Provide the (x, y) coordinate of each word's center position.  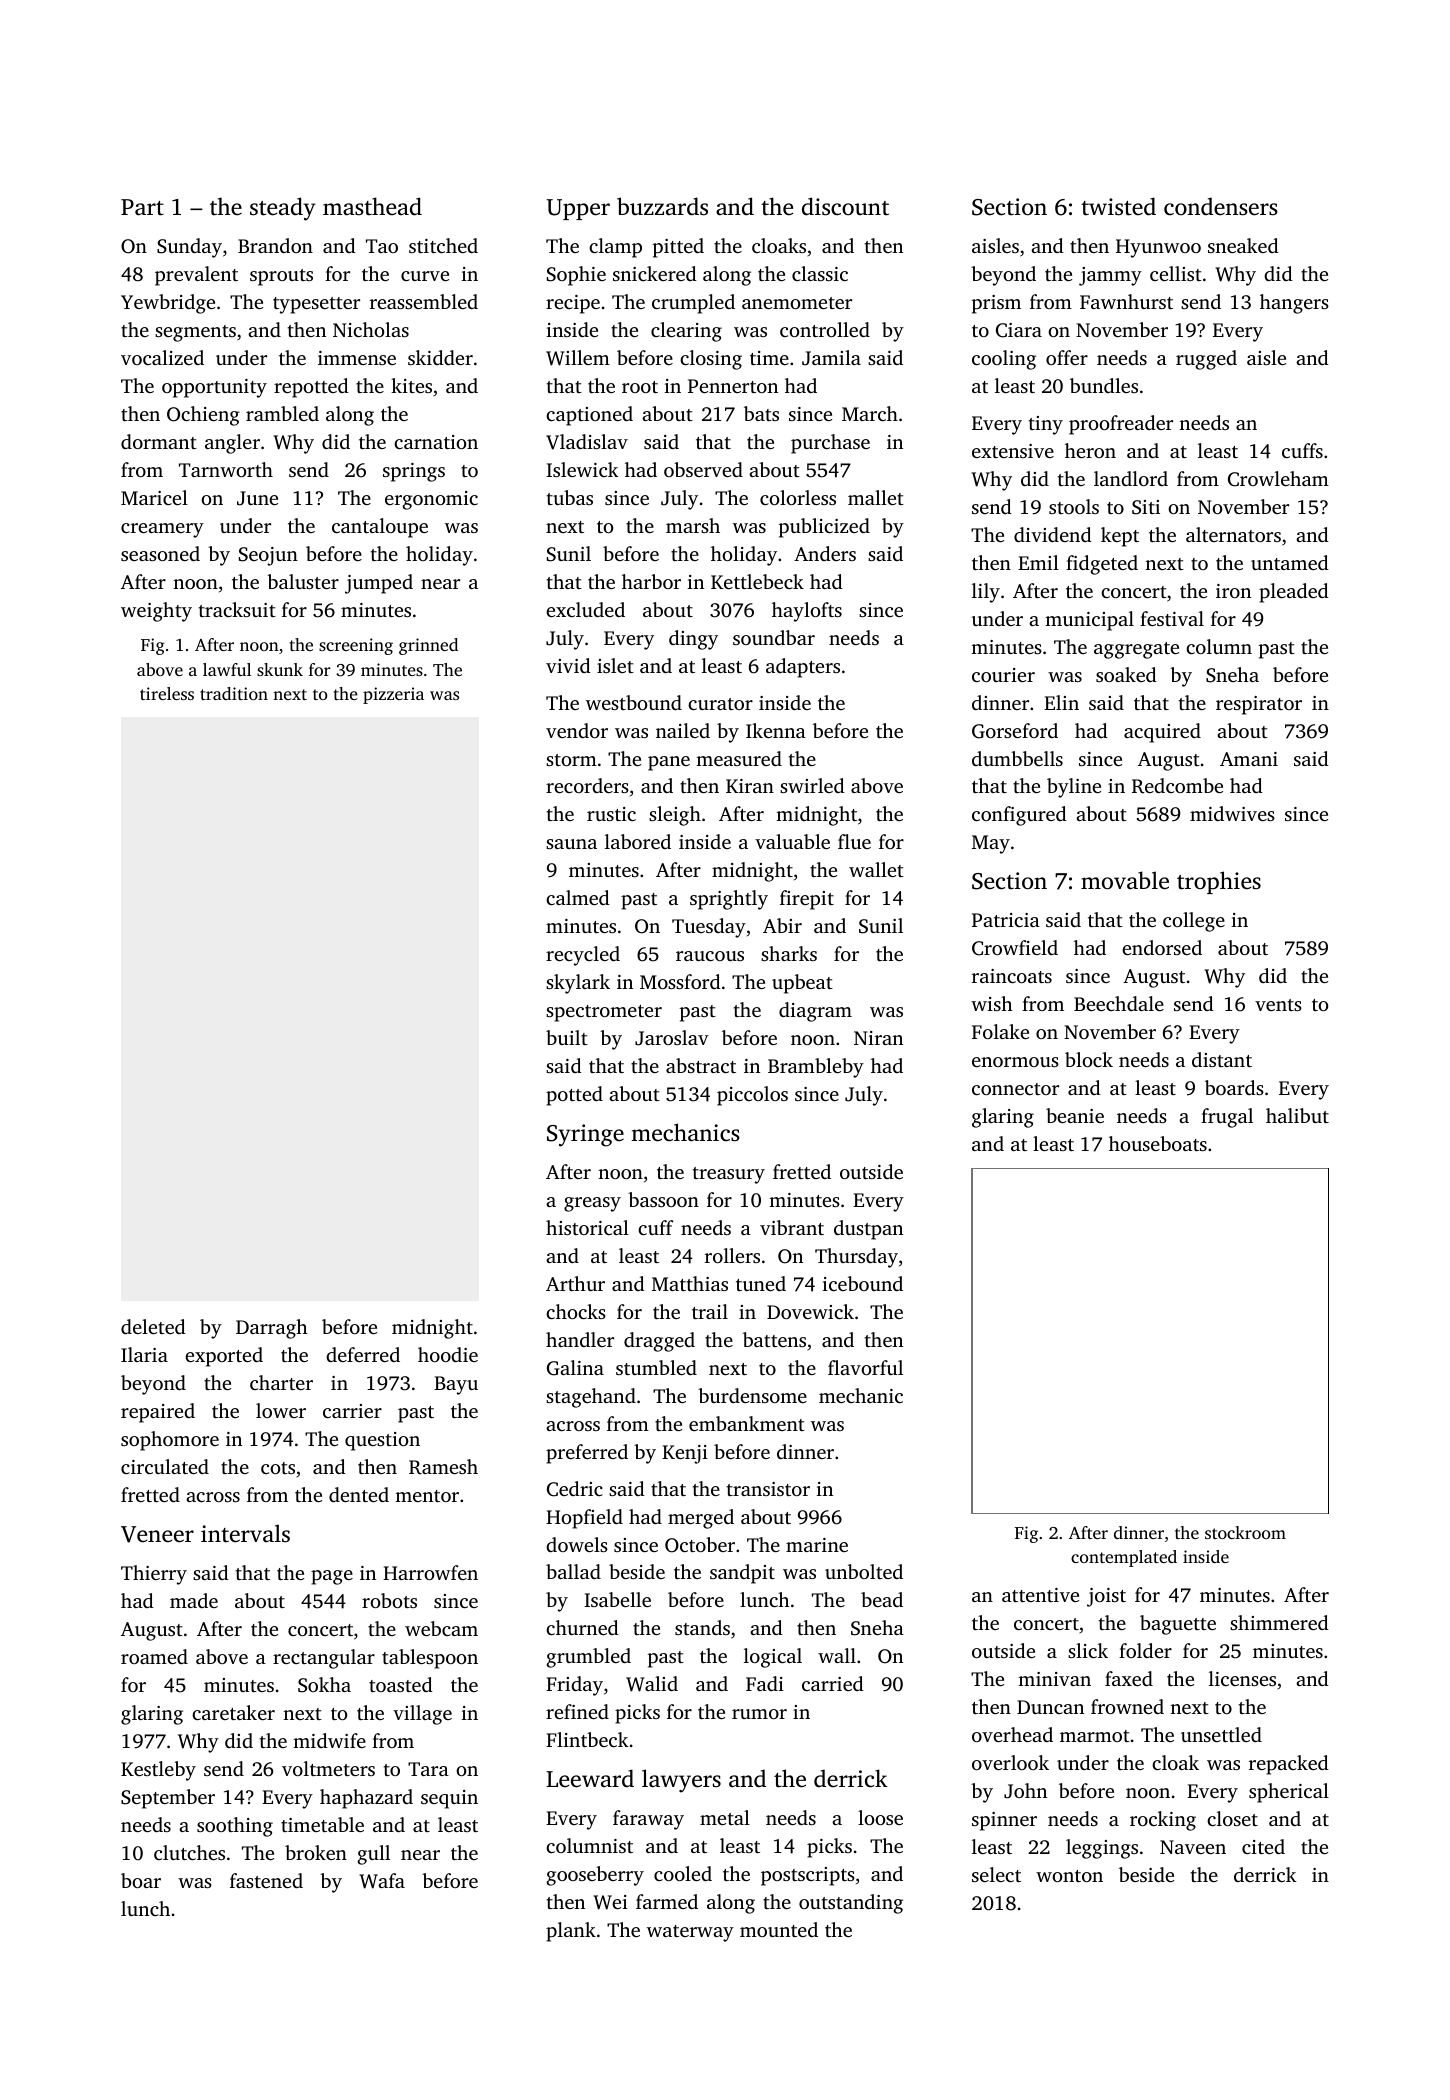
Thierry (154, 1575)
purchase (830, 444)
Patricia (1006, 920)
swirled (812, 785)
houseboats (1158, 1143)
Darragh (272, 1329)
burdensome (752, 1395)
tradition (234, 693)
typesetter (316, 305)
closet (1232, 1818)
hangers (1294, 304)
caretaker (233, 1712)
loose (880, 1817)
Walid (652, 1684)
